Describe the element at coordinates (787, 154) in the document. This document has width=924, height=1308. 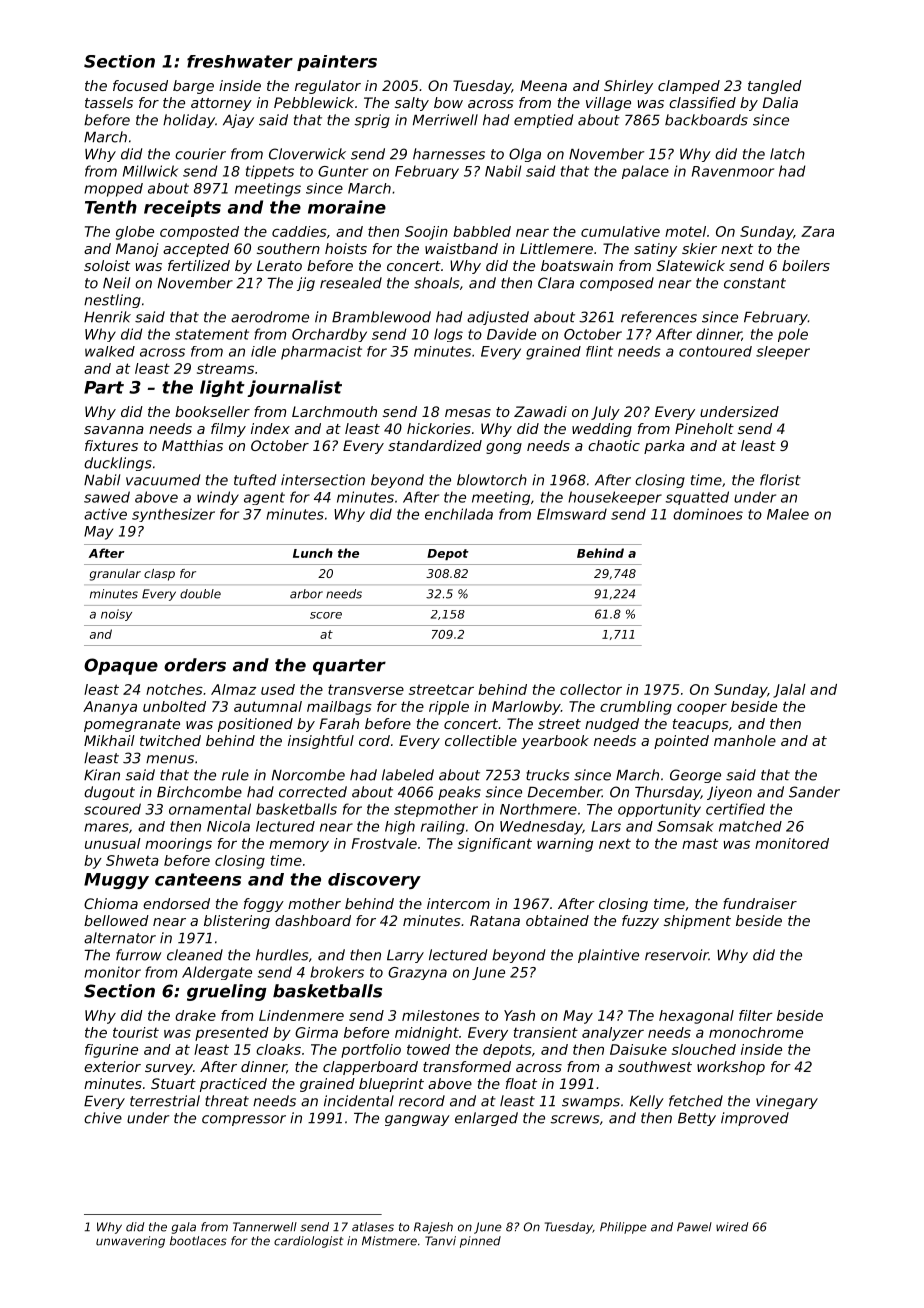
I see `latch` at that location.
